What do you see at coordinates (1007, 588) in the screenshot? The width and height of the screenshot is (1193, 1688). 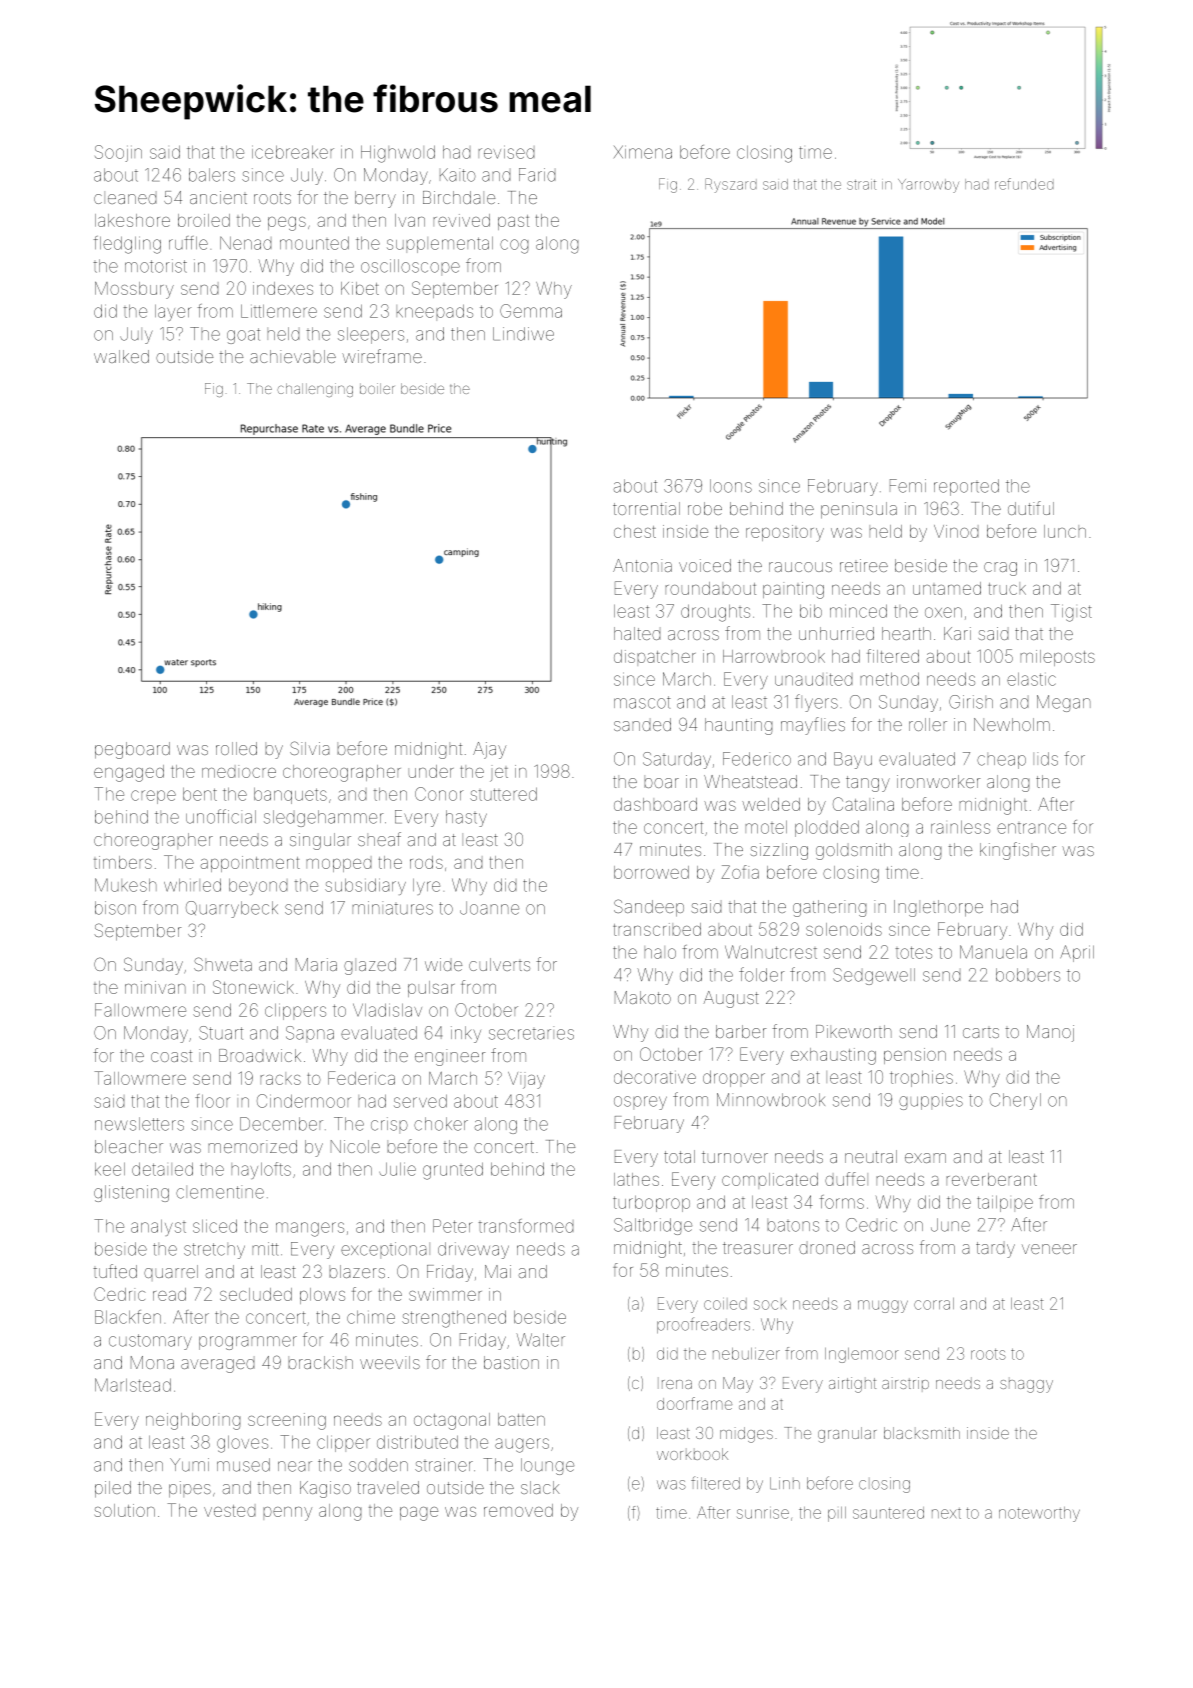 I see `truck` at bounding box center [1007, 588].
